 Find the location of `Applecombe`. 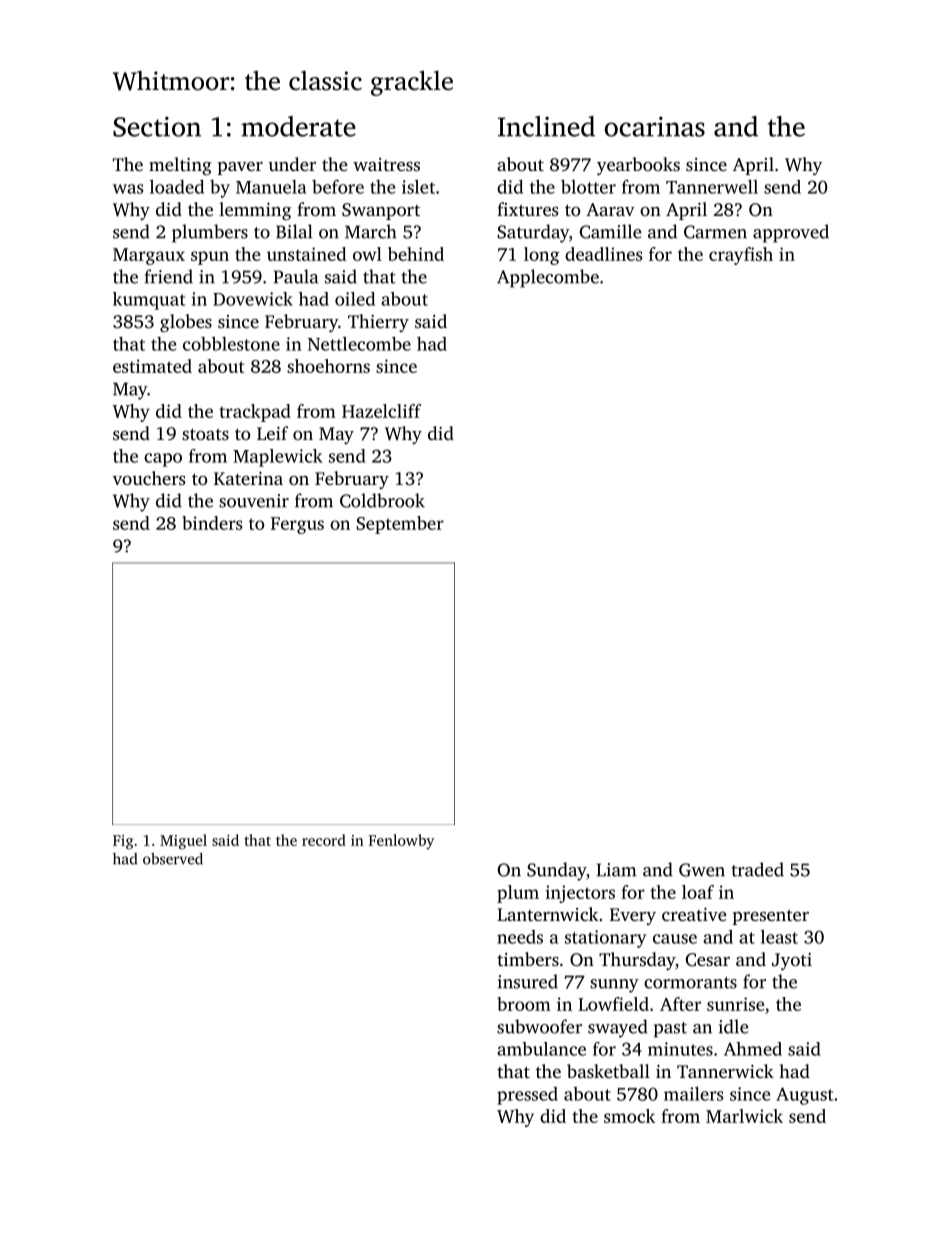

Applecombe is located at coordinates (548, 278).
